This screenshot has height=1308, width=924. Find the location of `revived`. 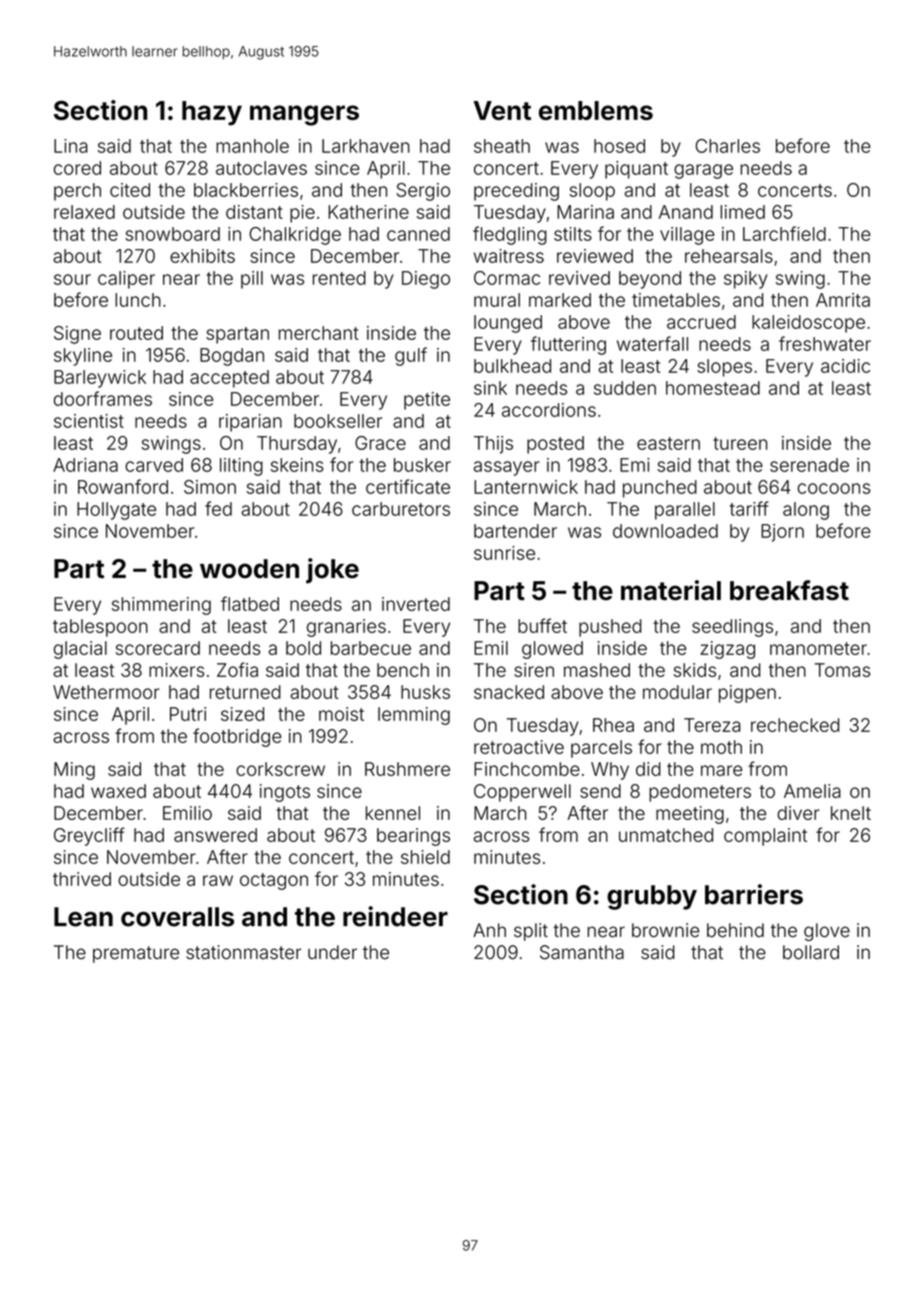

revived is located at coordinates (579, 278).
